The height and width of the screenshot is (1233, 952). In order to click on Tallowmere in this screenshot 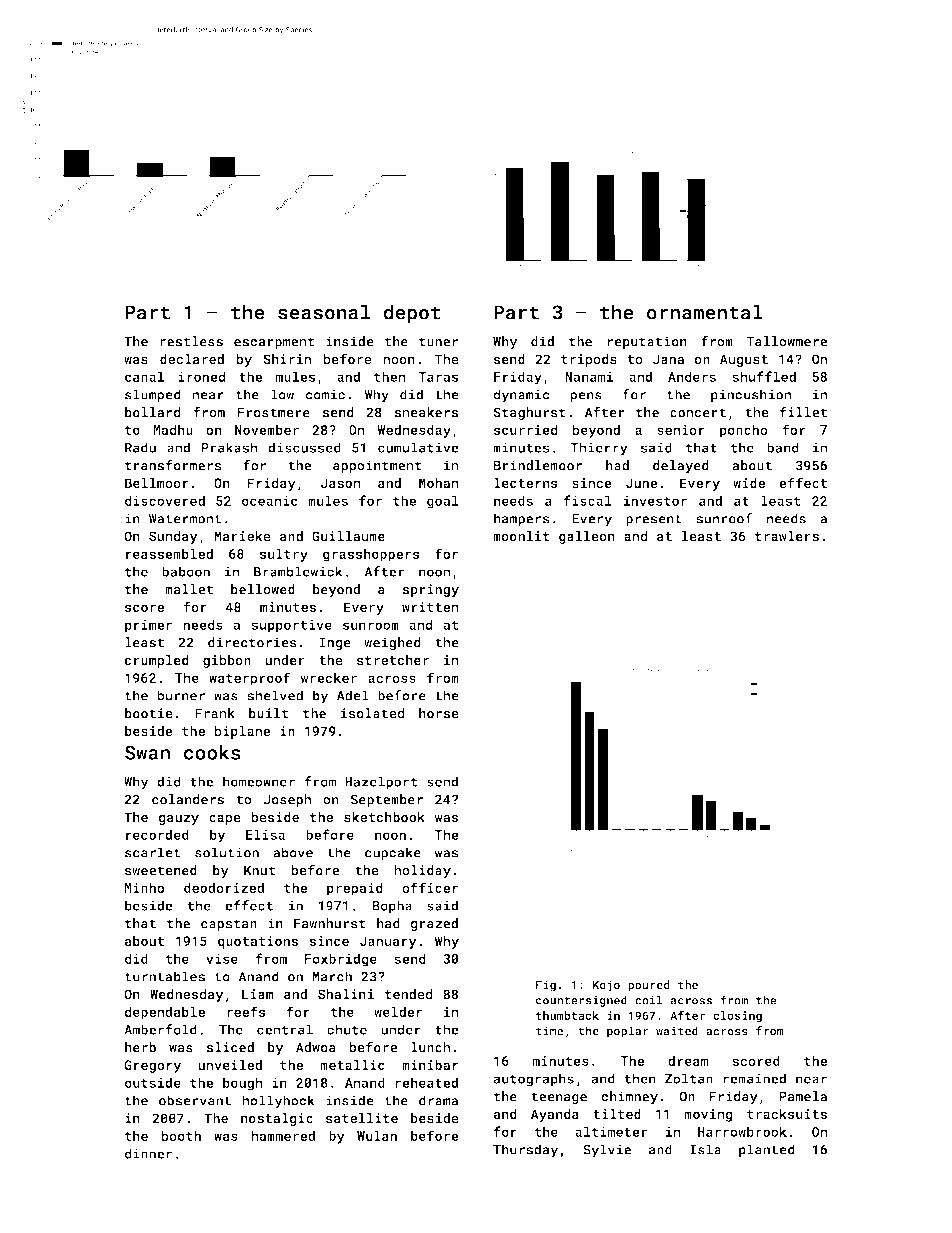, I will do `click(786, 341)`.
